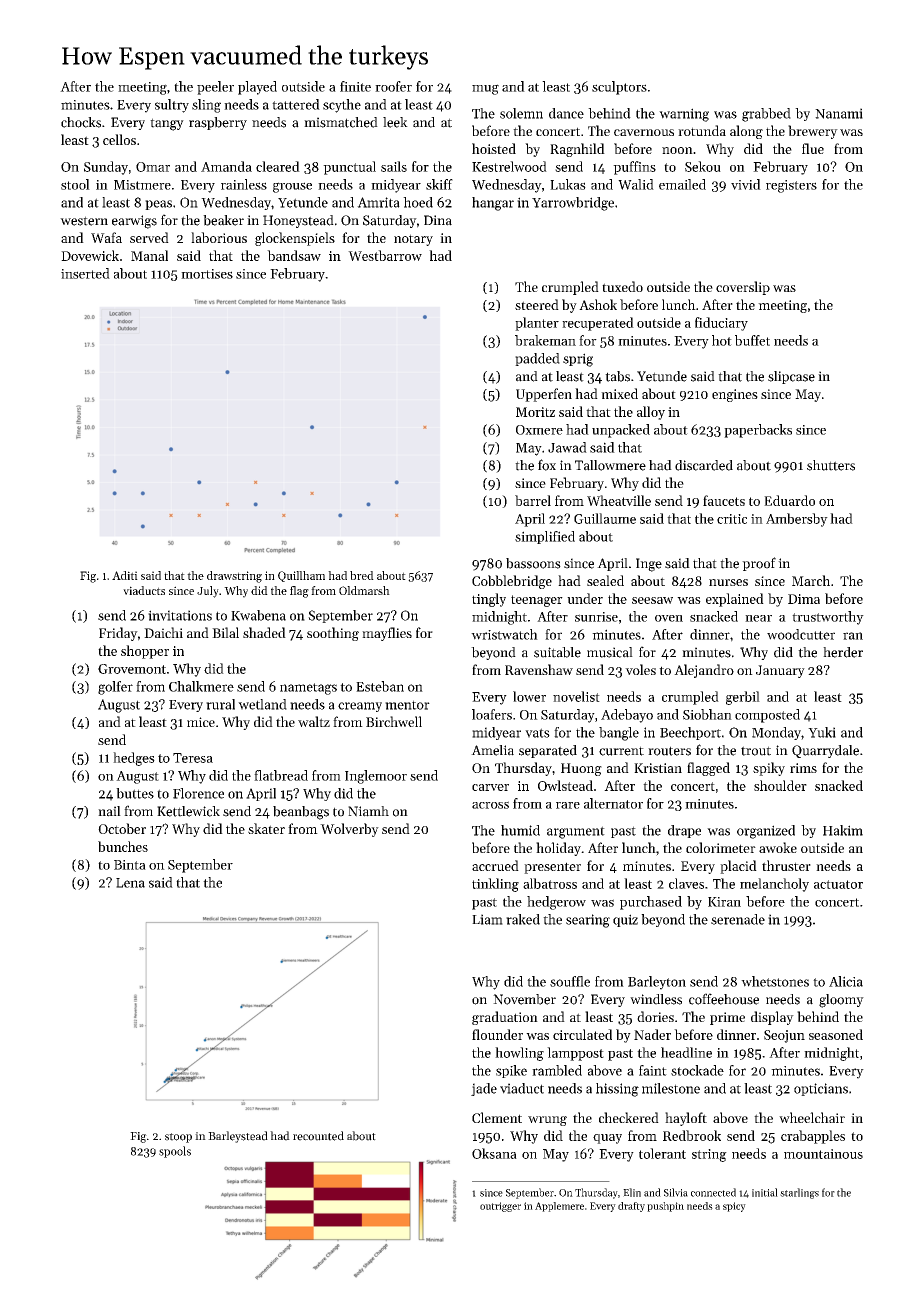 The width and height of the document is (924, 1308). I want to click on mug, so click(485, 89).
